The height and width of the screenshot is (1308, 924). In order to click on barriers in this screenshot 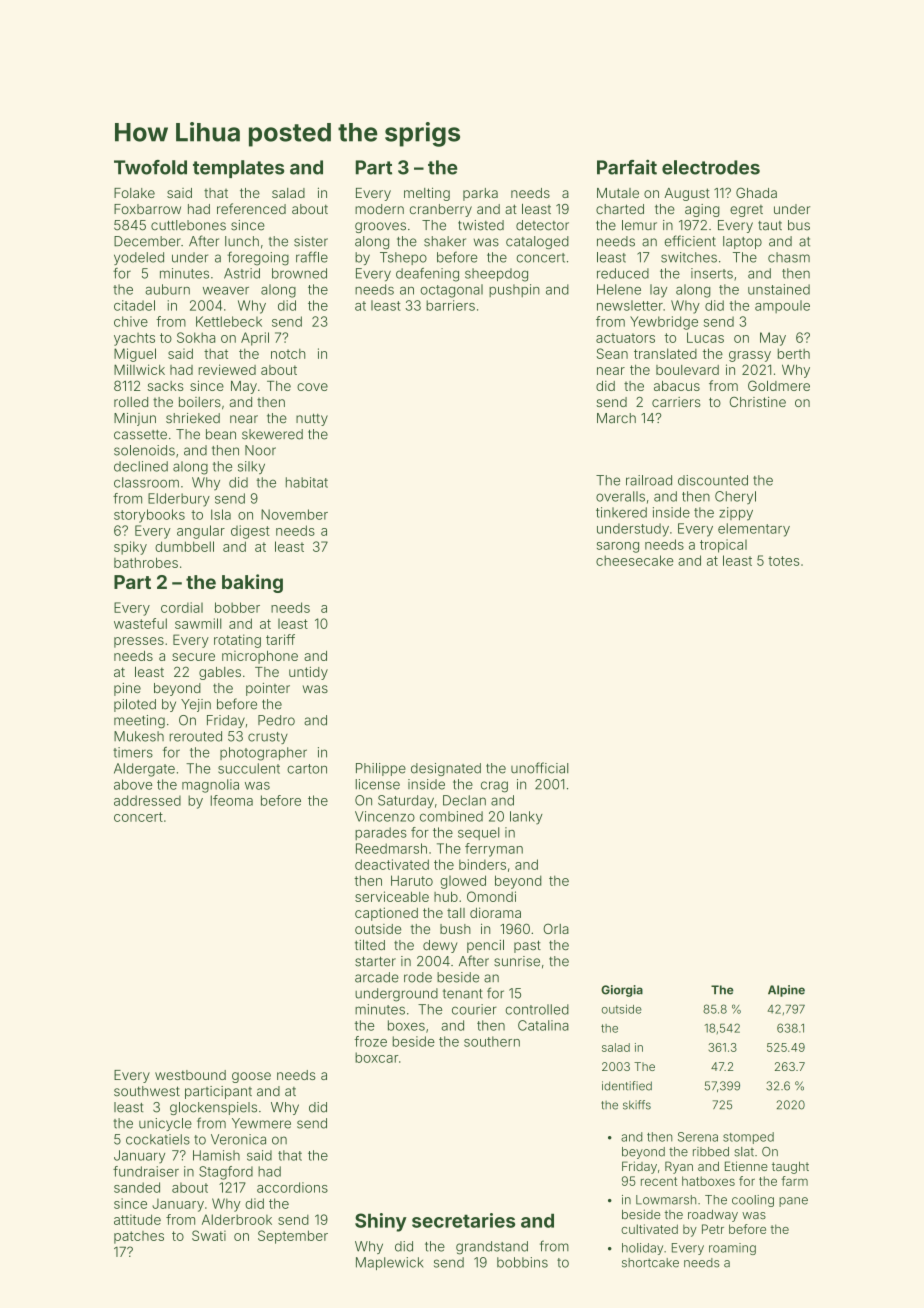, I will do `click(450, 305)`.
